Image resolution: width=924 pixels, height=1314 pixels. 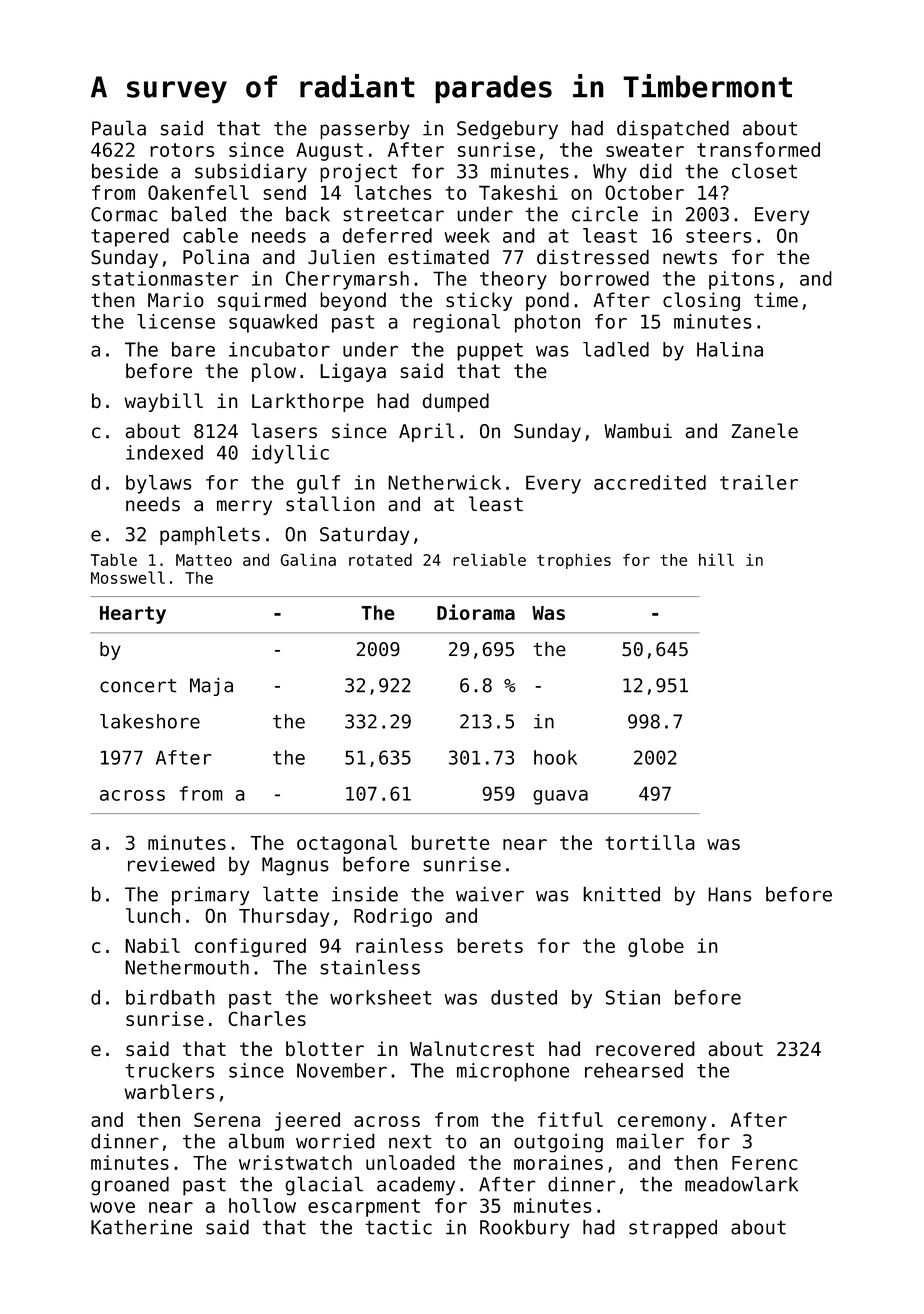 I want to click on time, so click(x=776, y=299).
